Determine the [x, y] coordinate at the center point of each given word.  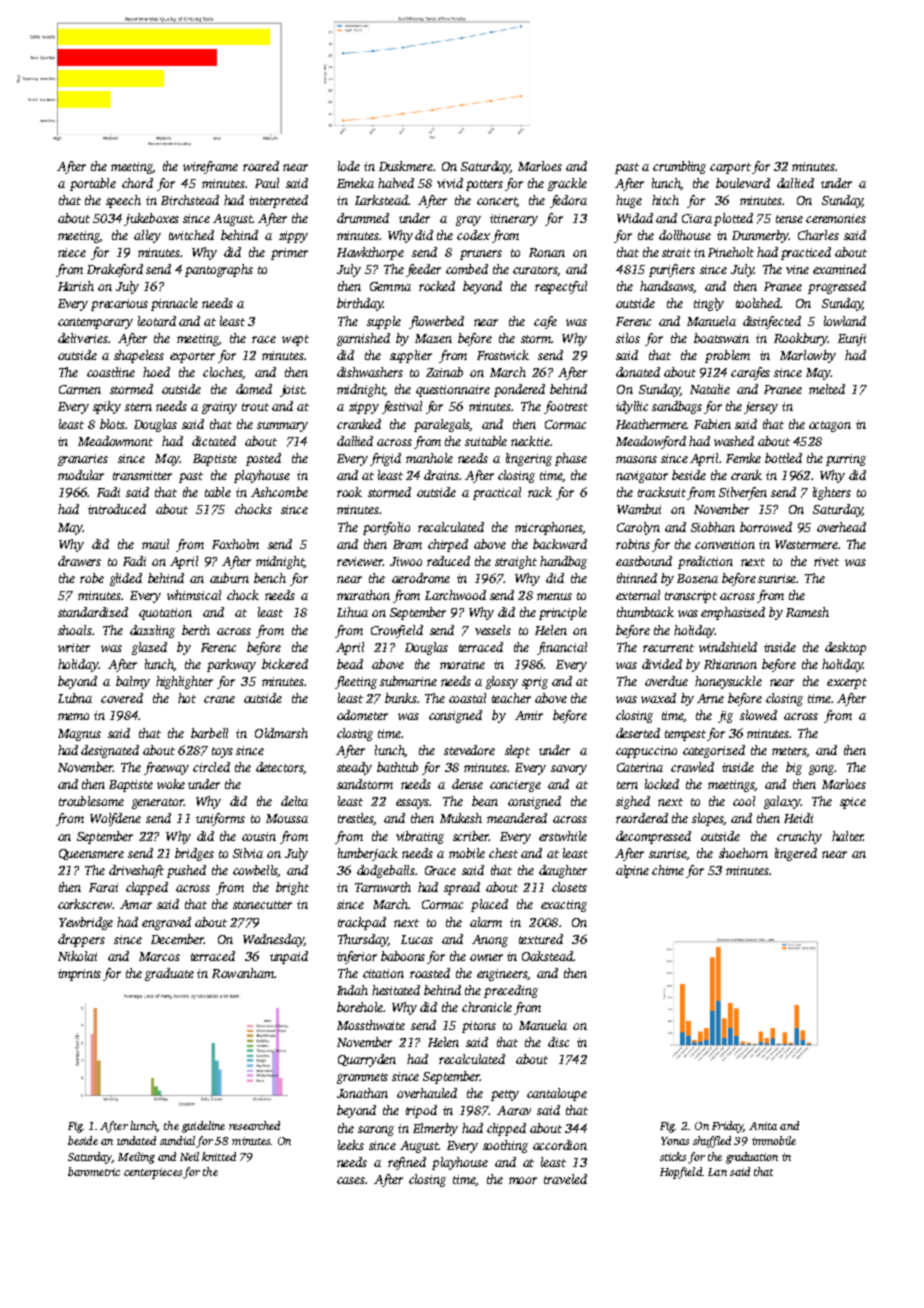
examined [839, 269]
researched [254, 1125]
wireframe [210, 167]
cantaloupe [557, 1094]
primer [289, 254]
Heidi [798, 818]
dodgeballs [386, 871]
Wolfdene [115, 819]
